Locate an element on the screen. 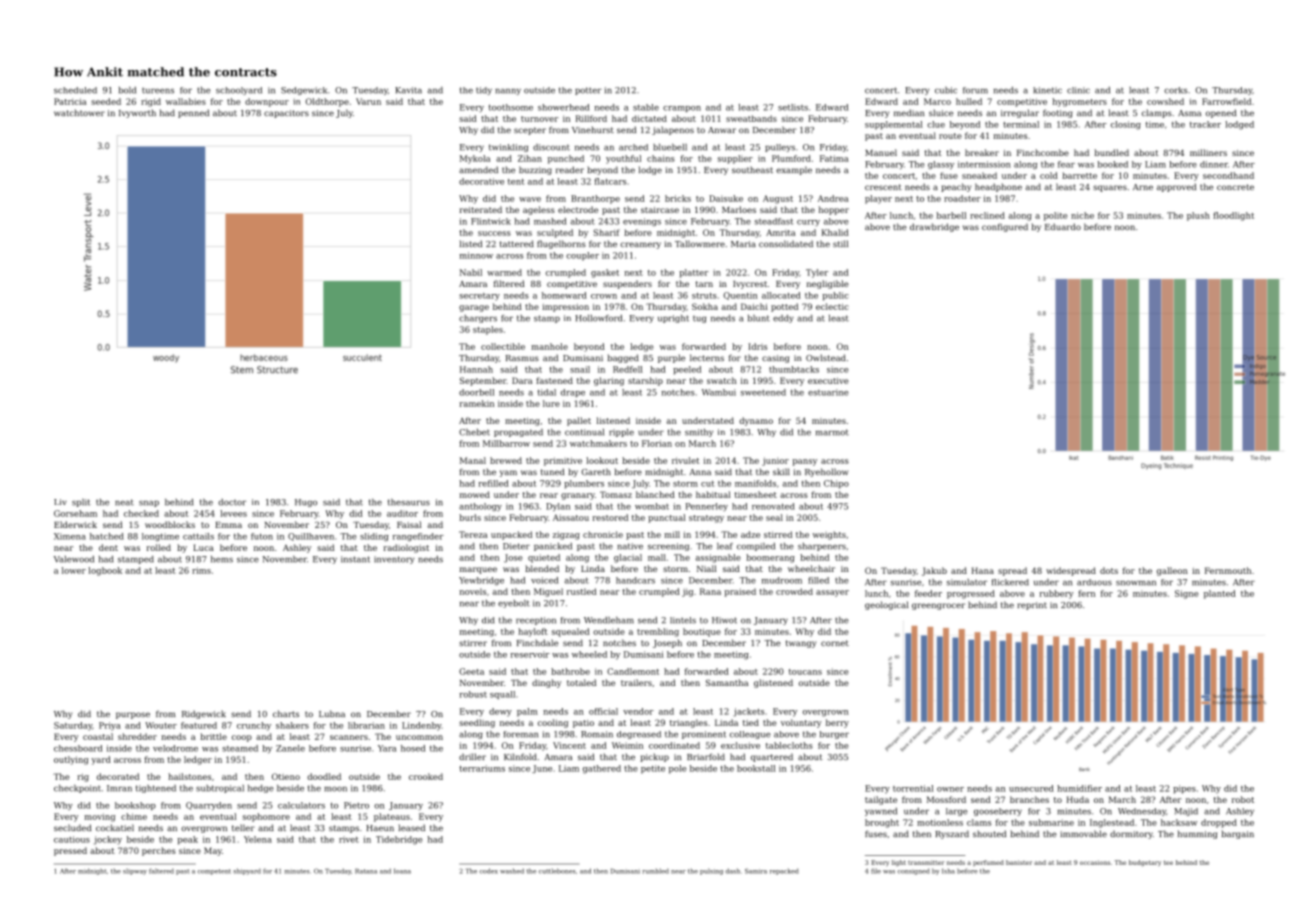 This screenshot has width=1308, height=924. reprint is located at coordinates (1032, 606).
